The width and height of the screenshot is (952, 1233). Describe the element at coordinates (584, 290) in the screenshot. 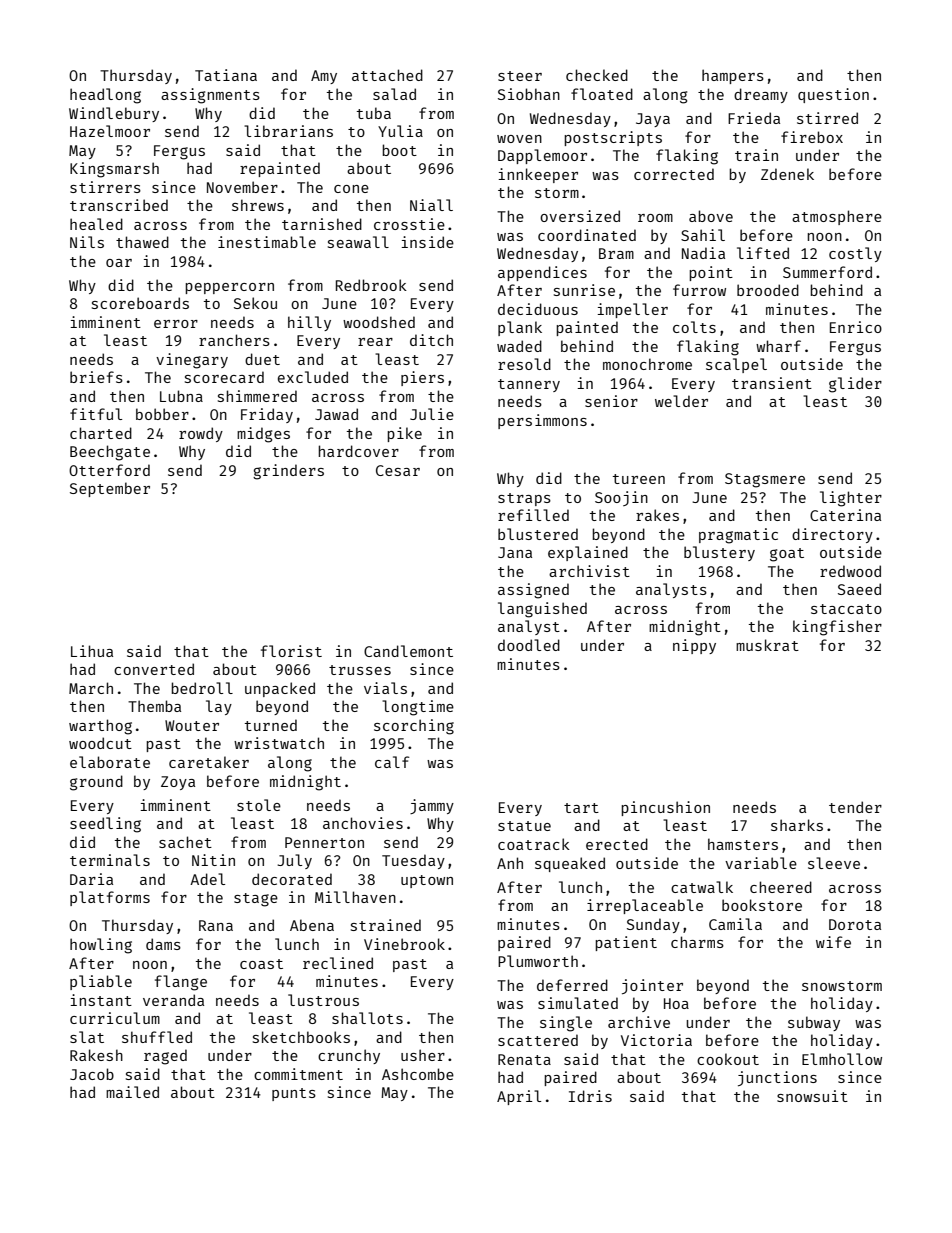

I see `sunrise` at that location.
